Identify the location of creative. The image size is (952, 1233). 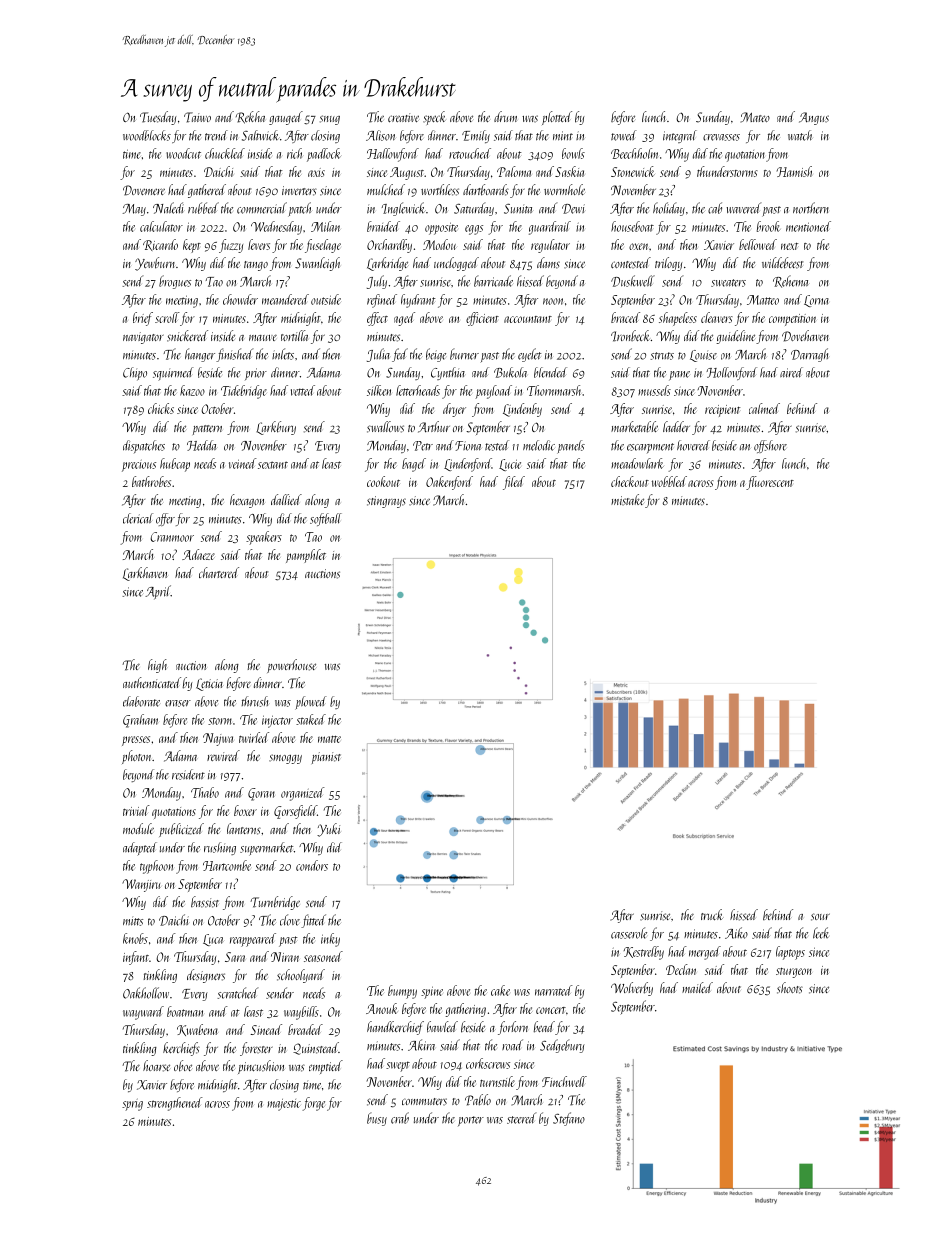
(403, 118).
